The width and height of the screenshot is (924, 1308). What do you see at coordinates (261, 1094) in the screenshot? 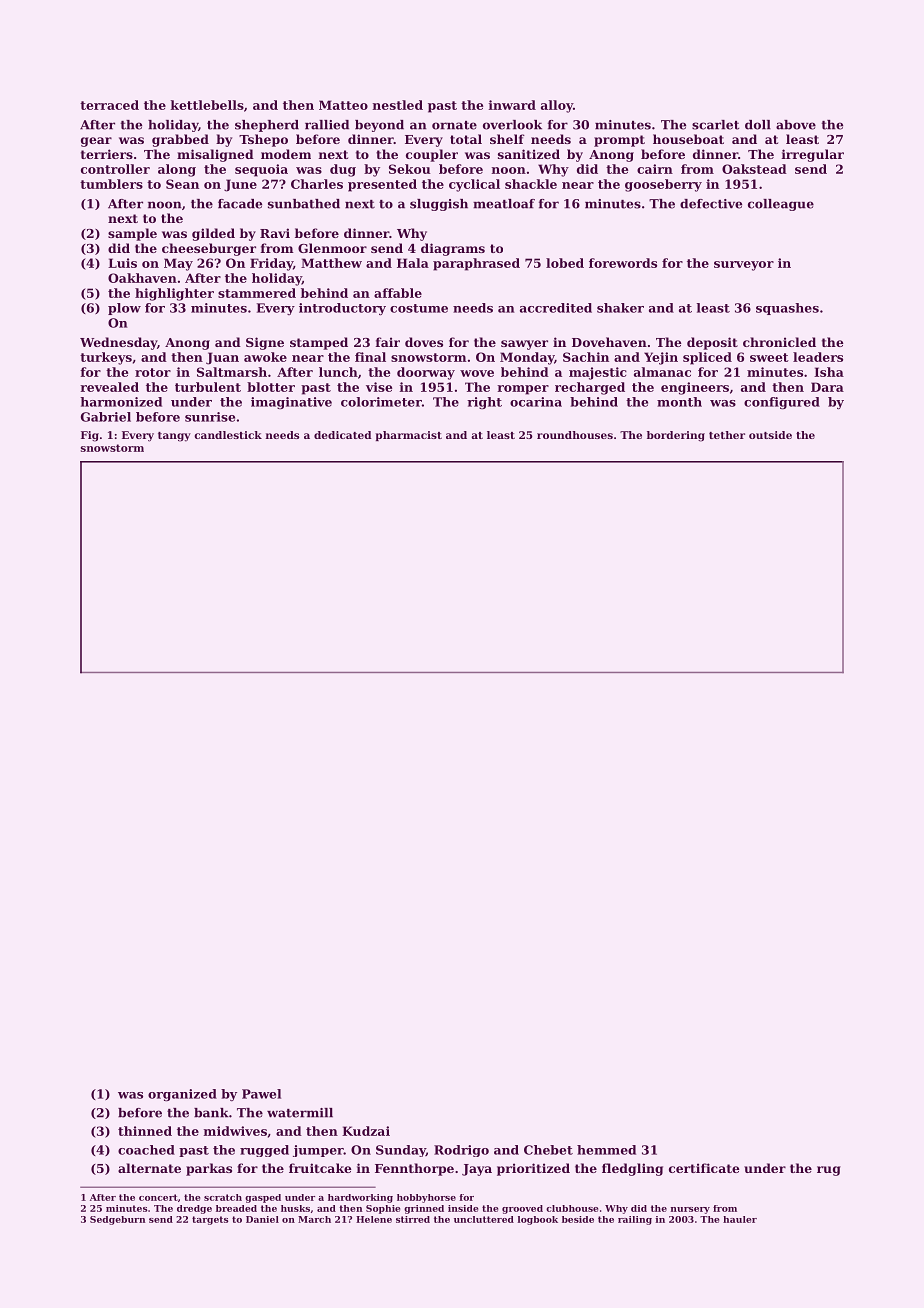
I see `Pawel` at bounding box center [261, 1094].
